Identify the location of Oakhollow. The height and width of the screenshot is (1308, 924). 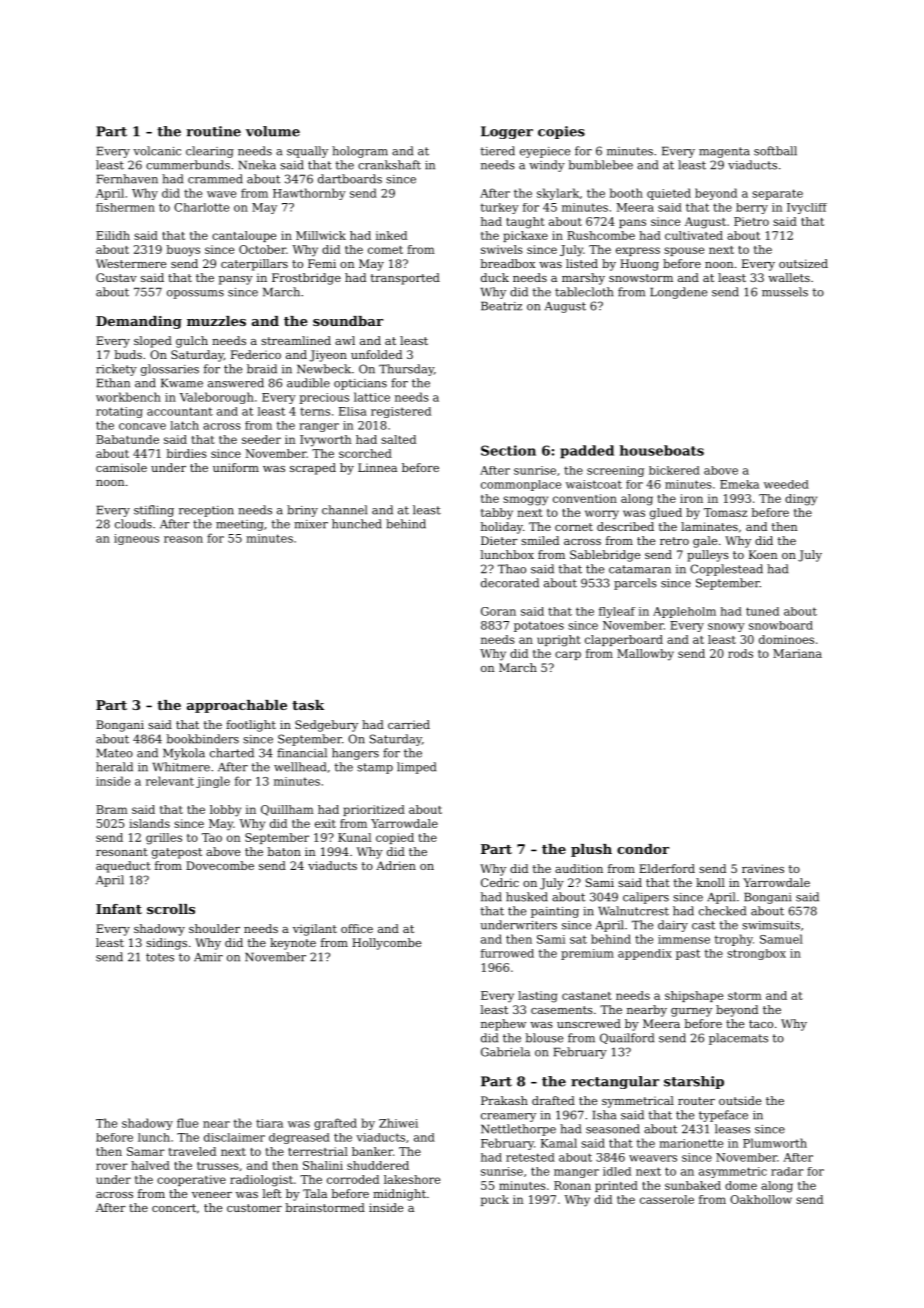
(761, 1199).
